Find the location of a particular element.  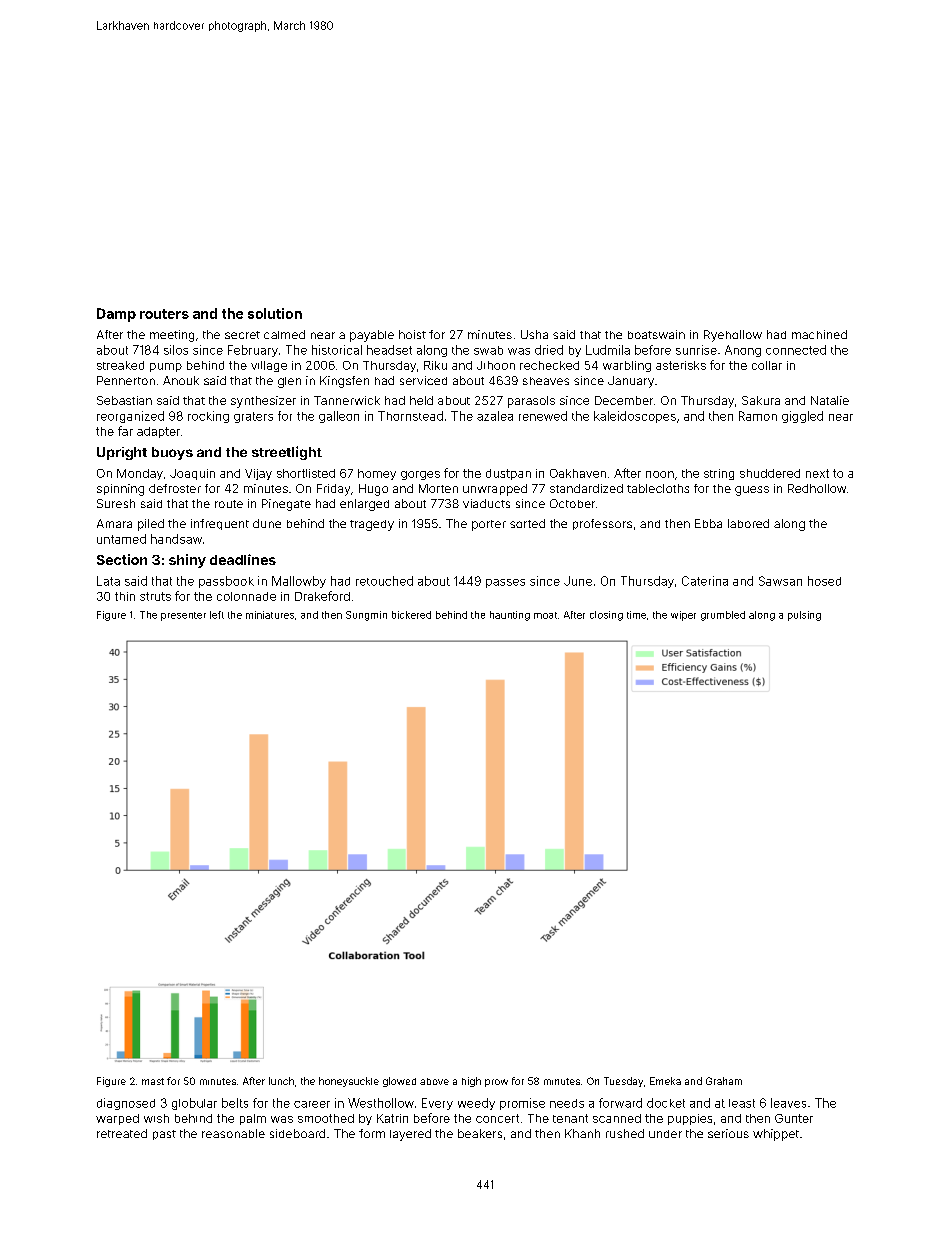

miniatures is located at coordinates (270, 615).
